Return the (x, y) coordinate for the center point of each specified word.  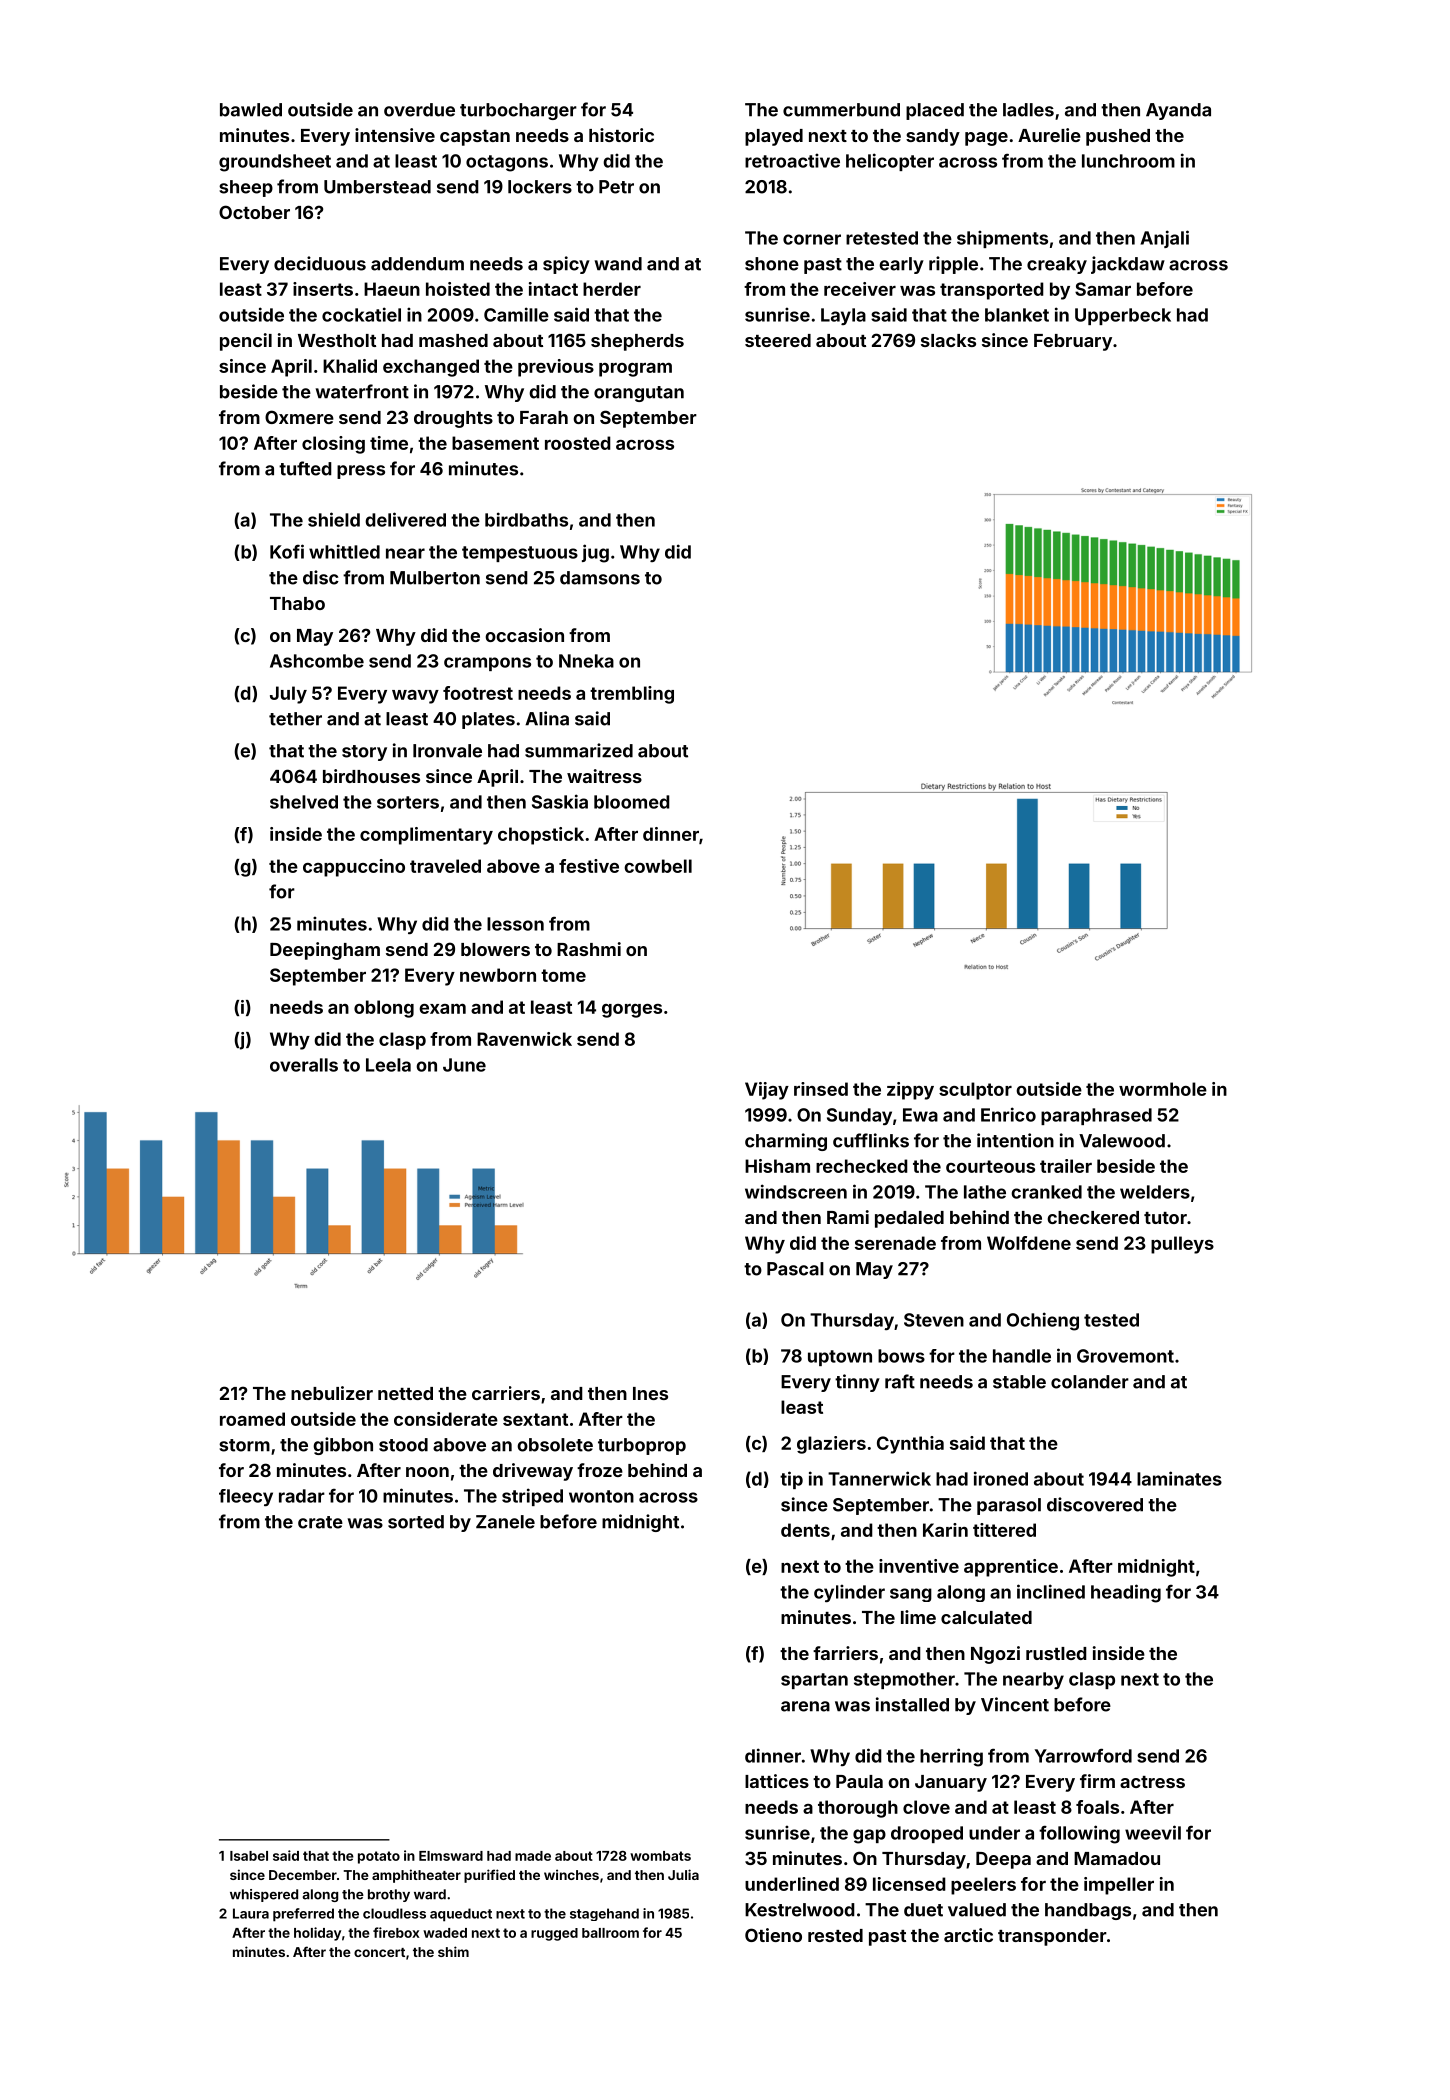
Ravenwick (524, 1039)
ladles (1028, 110)
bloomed (632, 802)
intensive (395, 135)
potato (379, 1857)
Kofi (287, 551)
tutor (1165, 1218)
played (774, 137)
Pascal (795, 1269)
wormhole (1163, 1089)
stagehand (604, 1914)
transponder (1052, 1937)
